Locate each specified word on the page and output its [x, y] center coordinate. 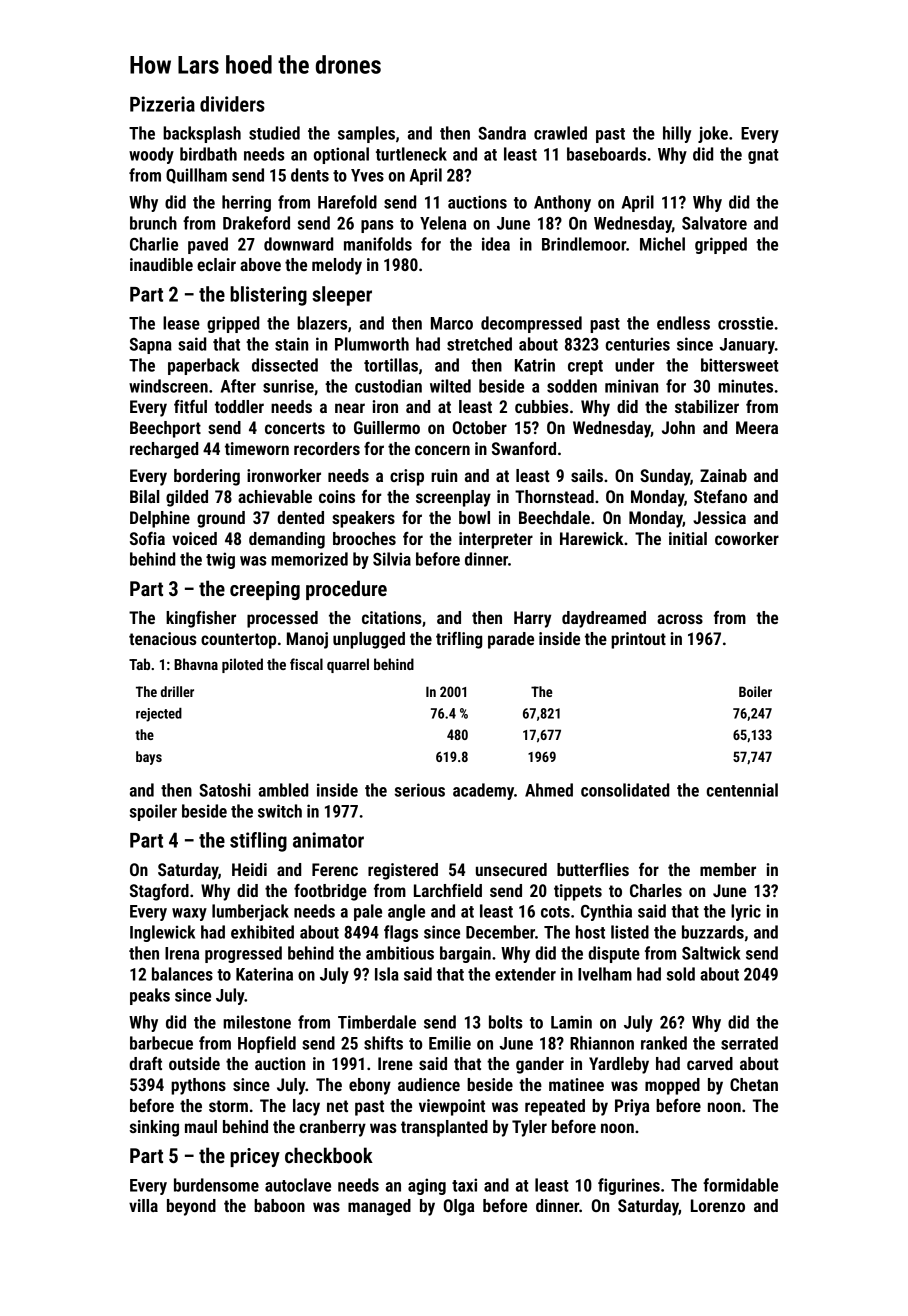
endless [683, 323]
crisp [407, 477]
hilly [677, 134]
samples [366, 134]
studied [274, 133]
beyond [191, 1207]
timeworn [257, 448]
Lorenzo [718, 1205]
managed [379, 1207]
